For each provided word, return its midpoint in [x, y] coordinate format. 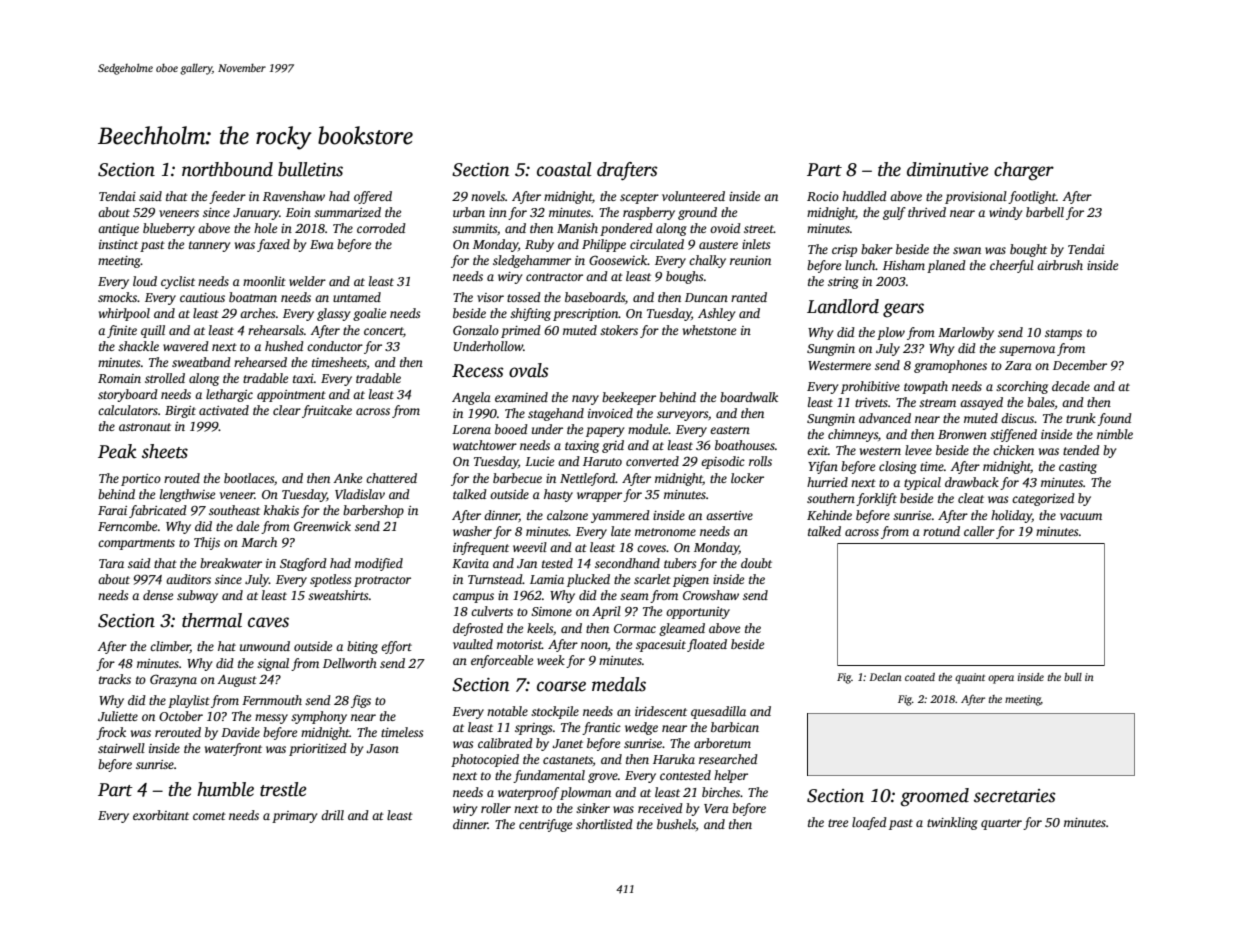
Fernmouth [272, 700]
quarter [1001, 824]
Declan [885, 677]
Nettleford [588, 479]
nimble [1115, 434]
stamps [1063, 334]
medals [619, 684]
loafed [869, 823]
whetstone [709, 330]
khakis [281, 510]
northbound [227, 169]
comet [209, 816]
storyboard [128, 395]
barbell [1045, 212]
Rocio [823, 196]
